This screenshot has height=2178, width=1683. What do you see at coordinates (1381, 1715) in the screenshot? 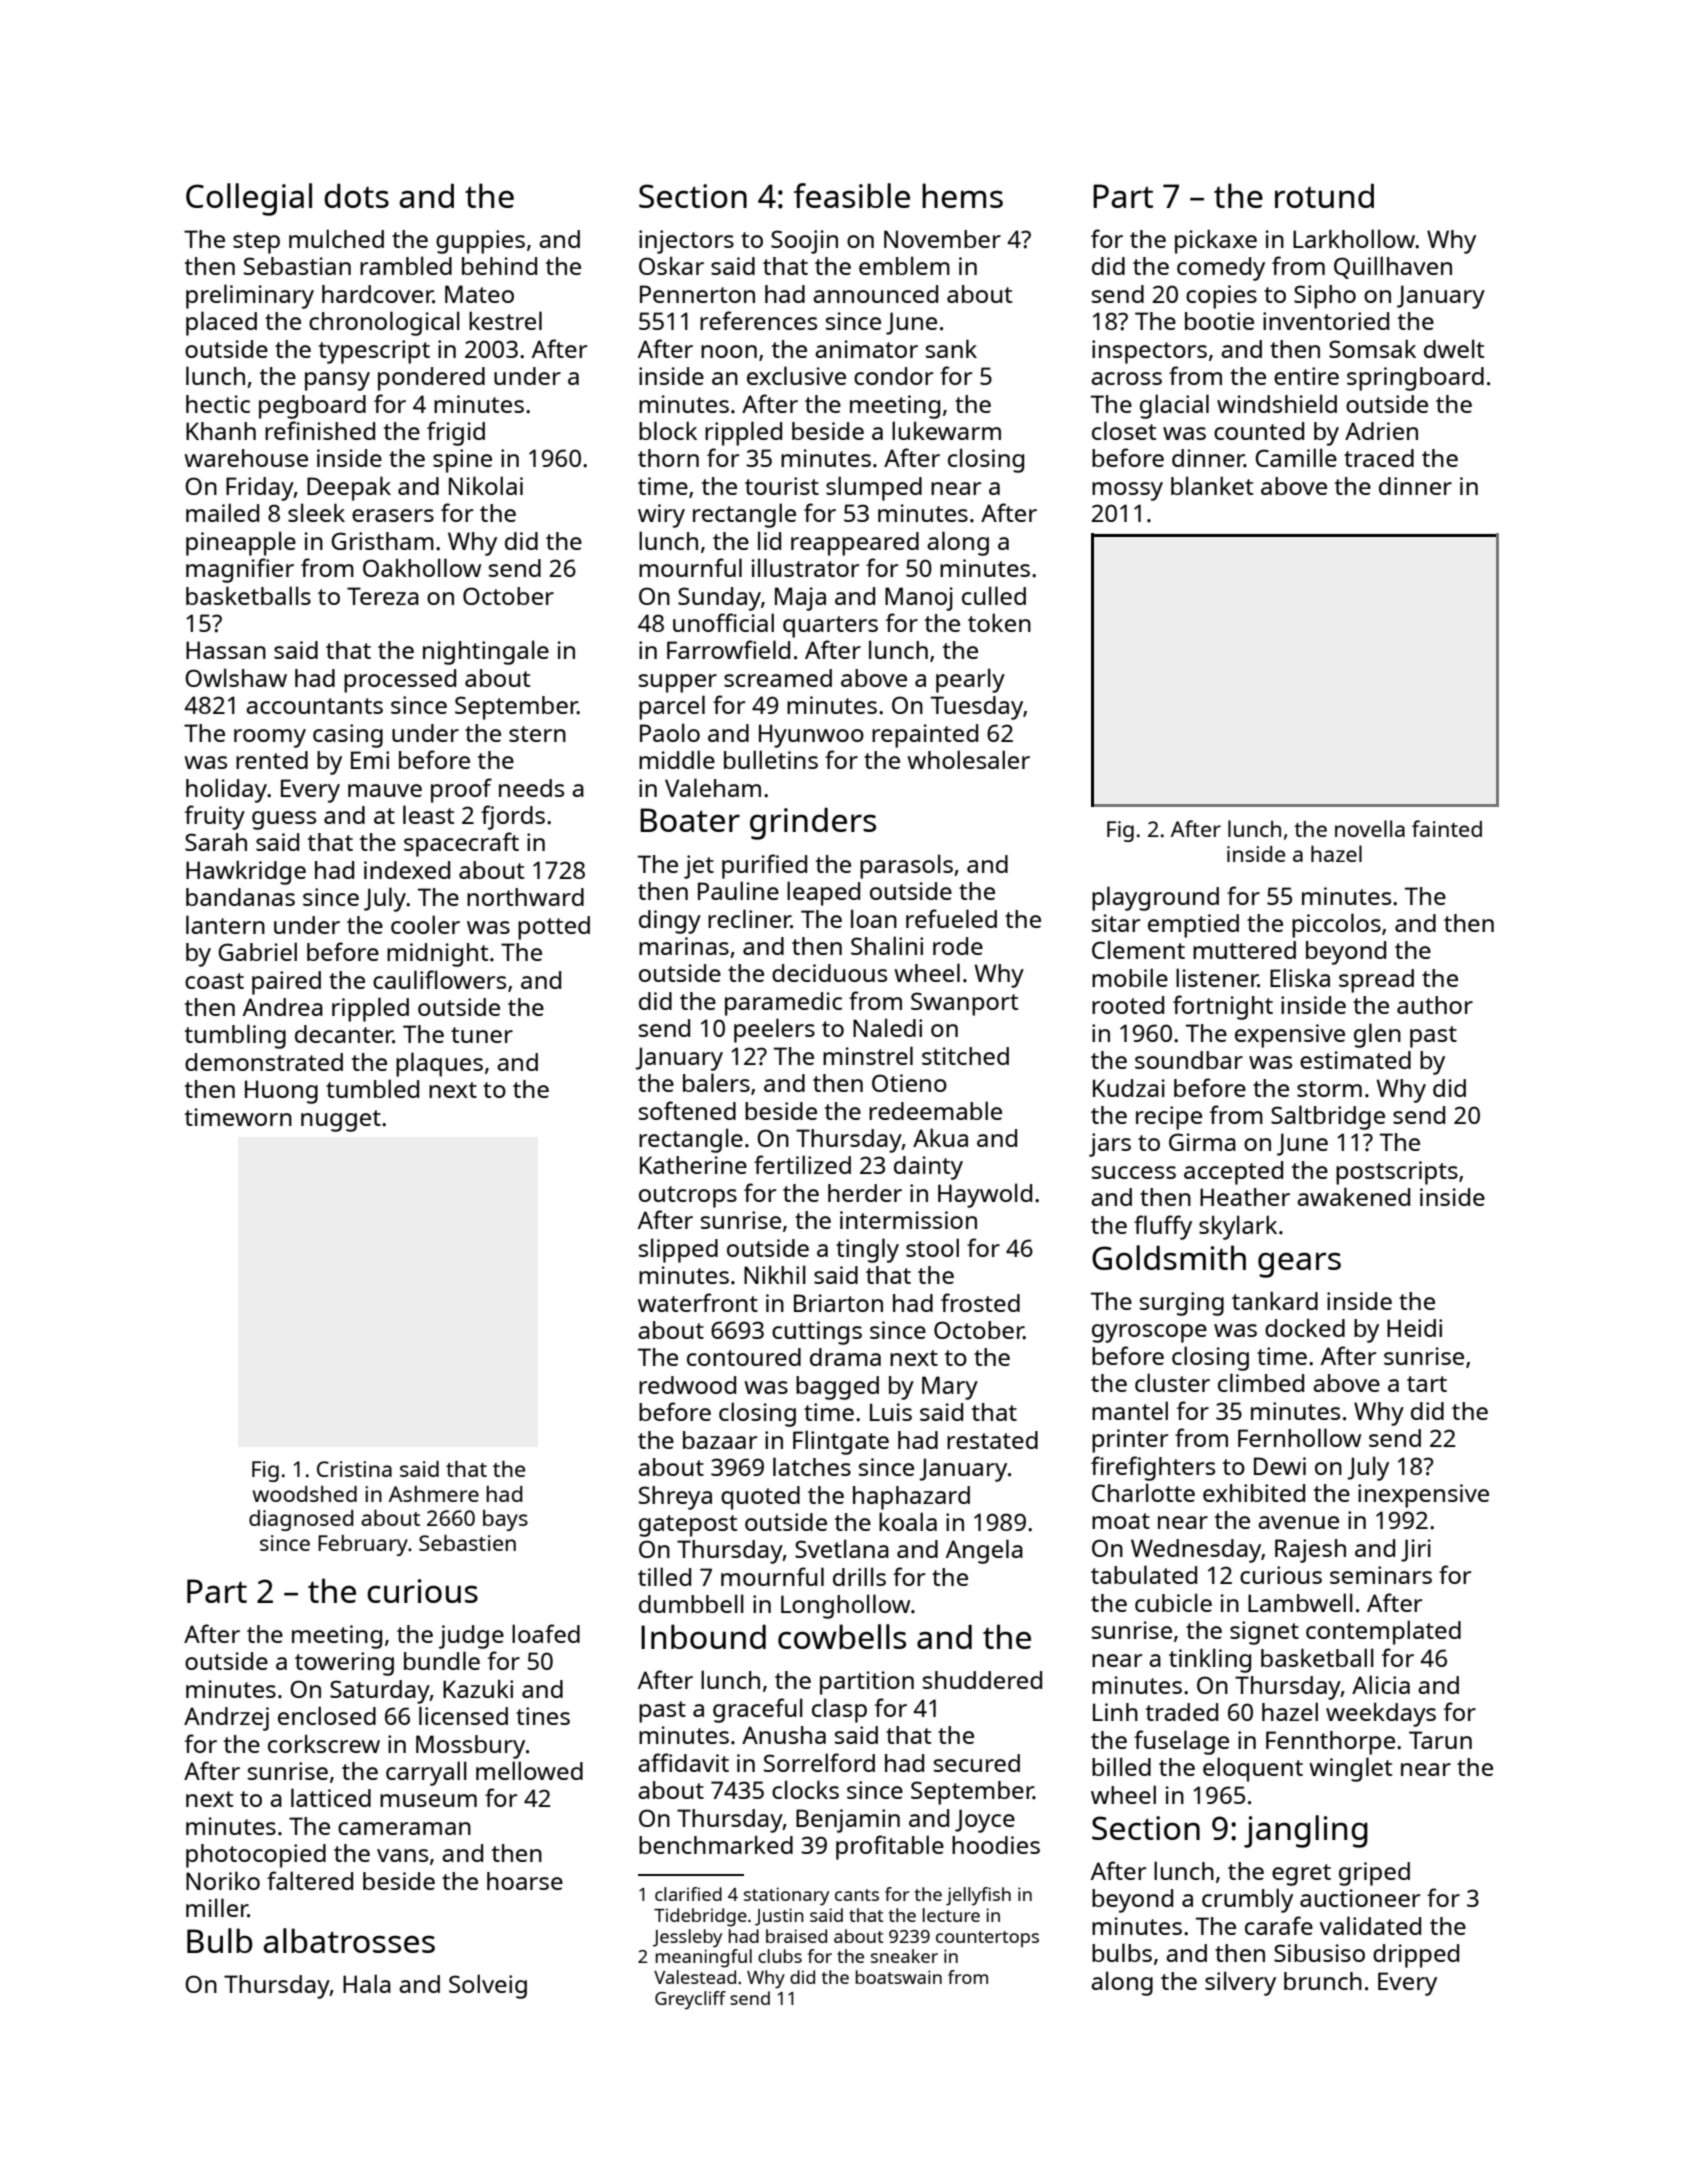
I see `weekdays` at bounding box center [1381, 1715].
